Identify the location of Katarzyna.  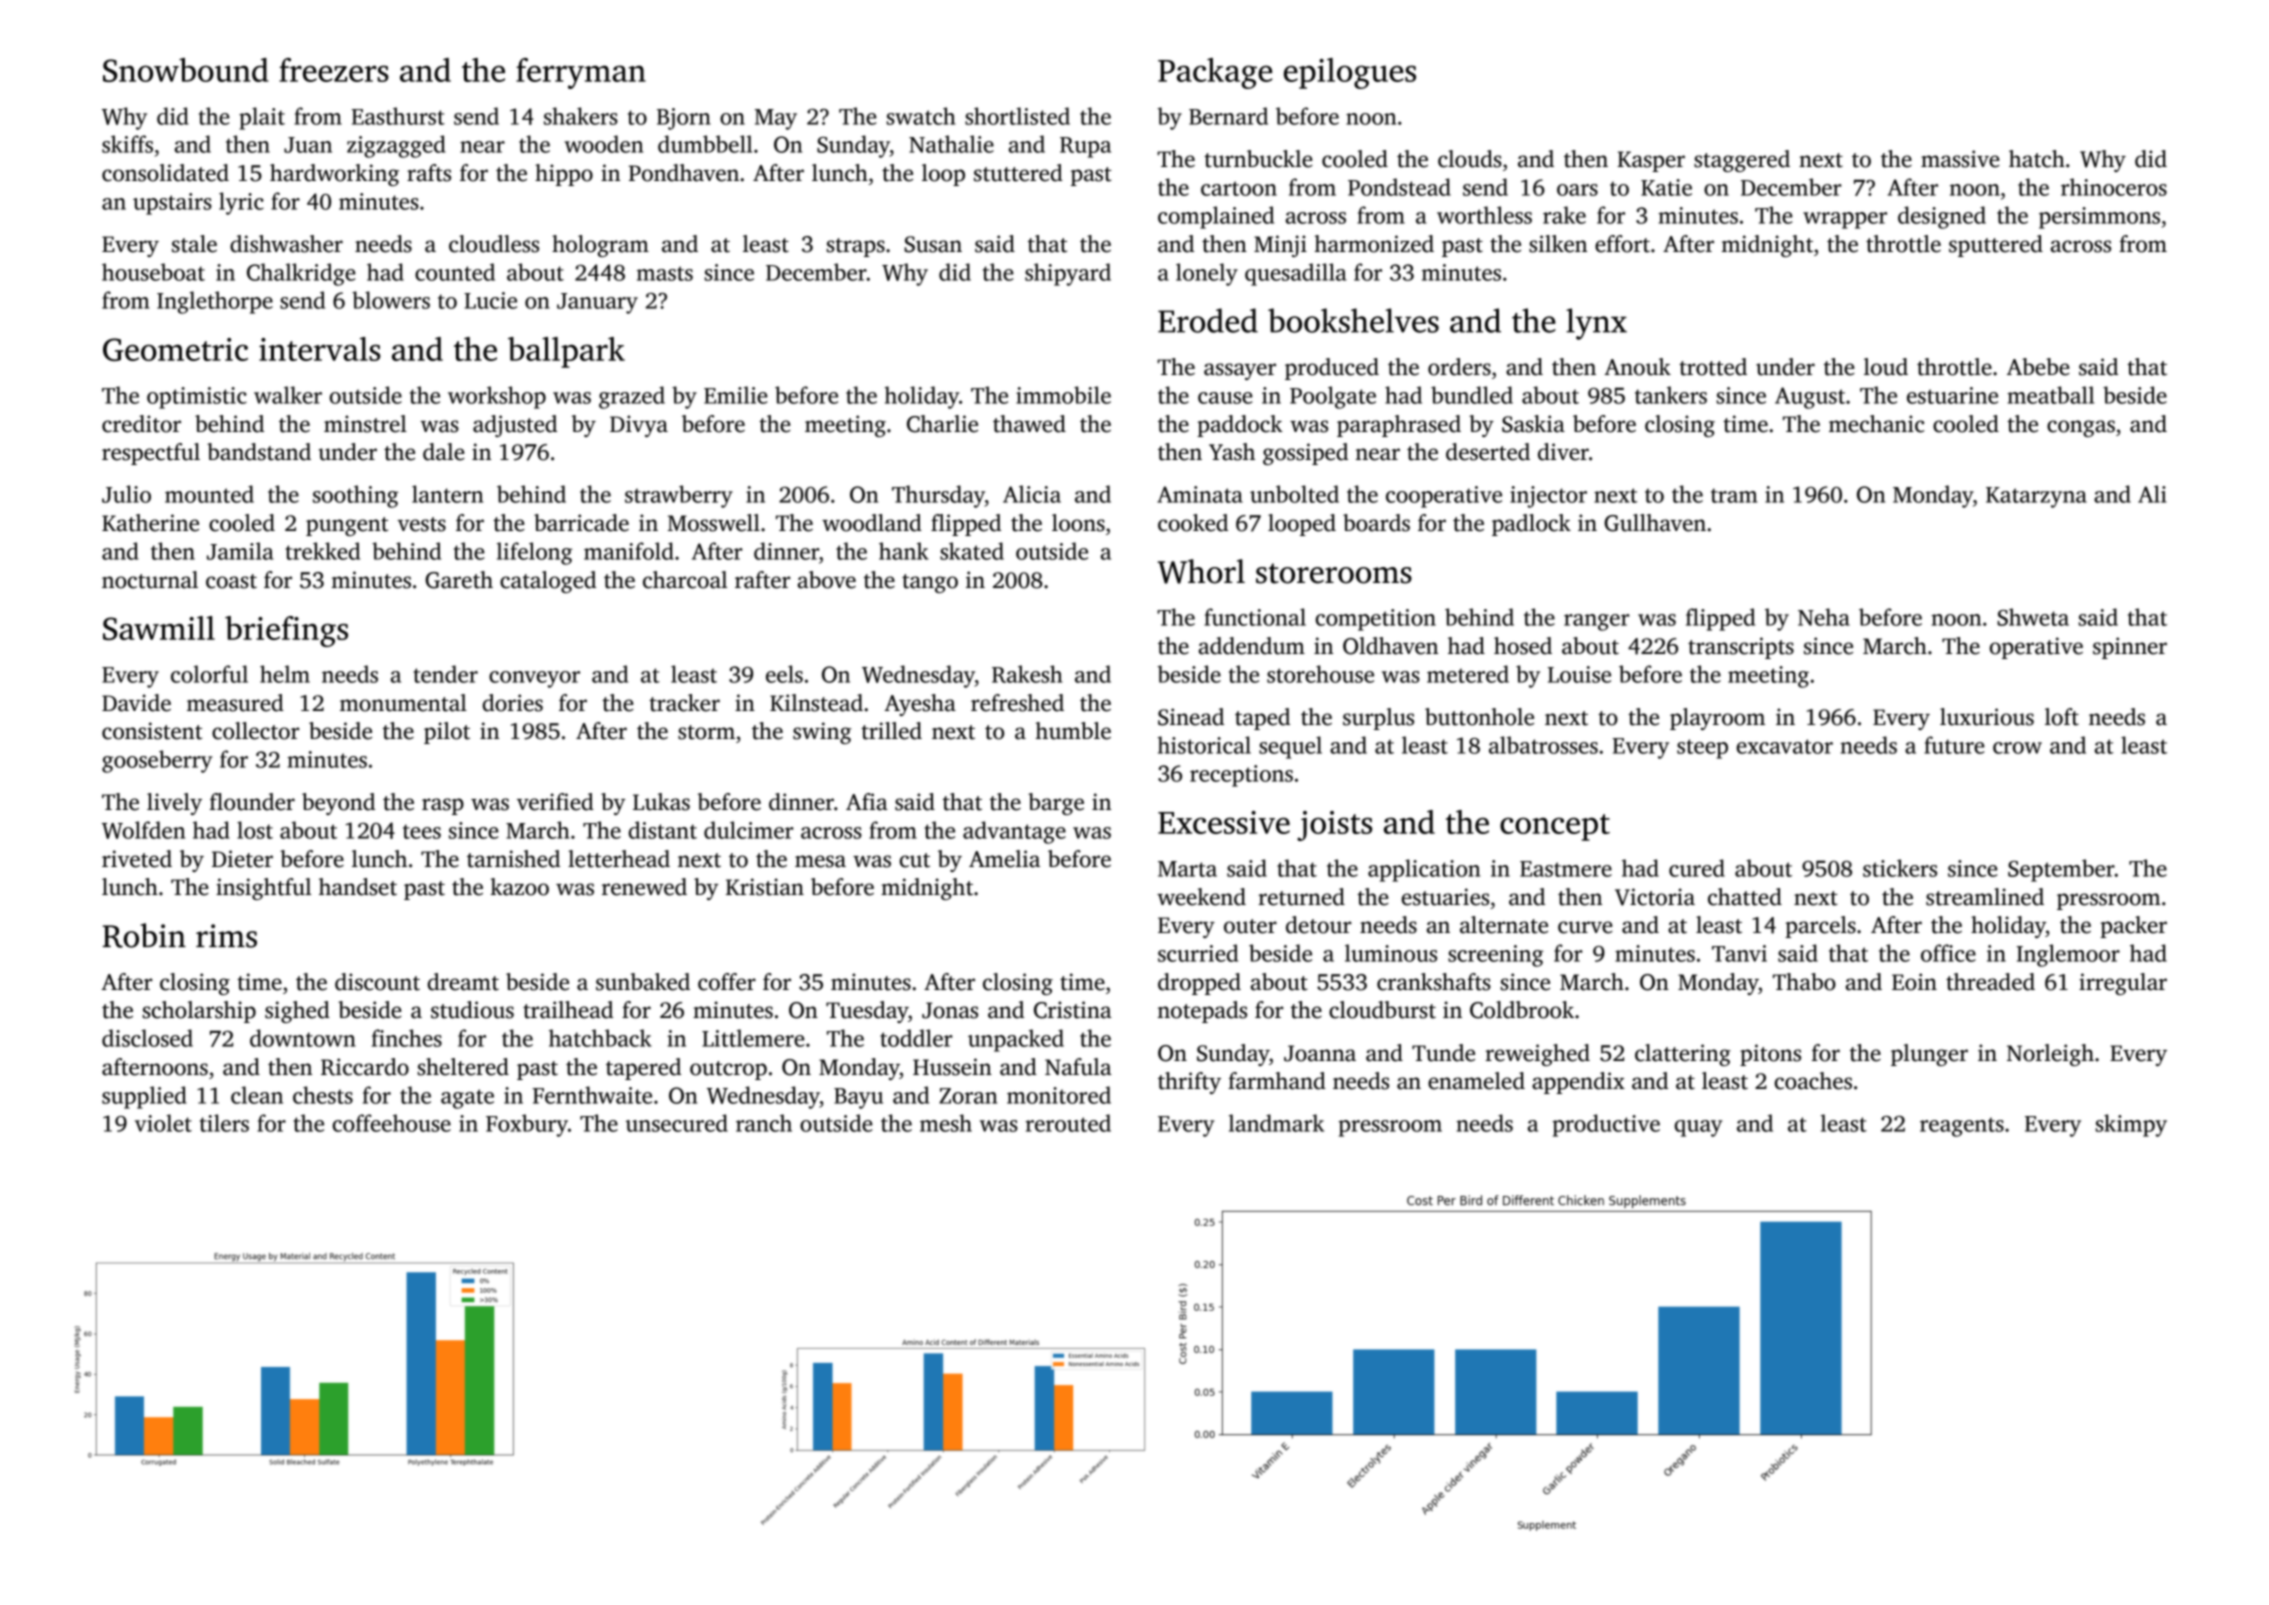
(2036, 497).
